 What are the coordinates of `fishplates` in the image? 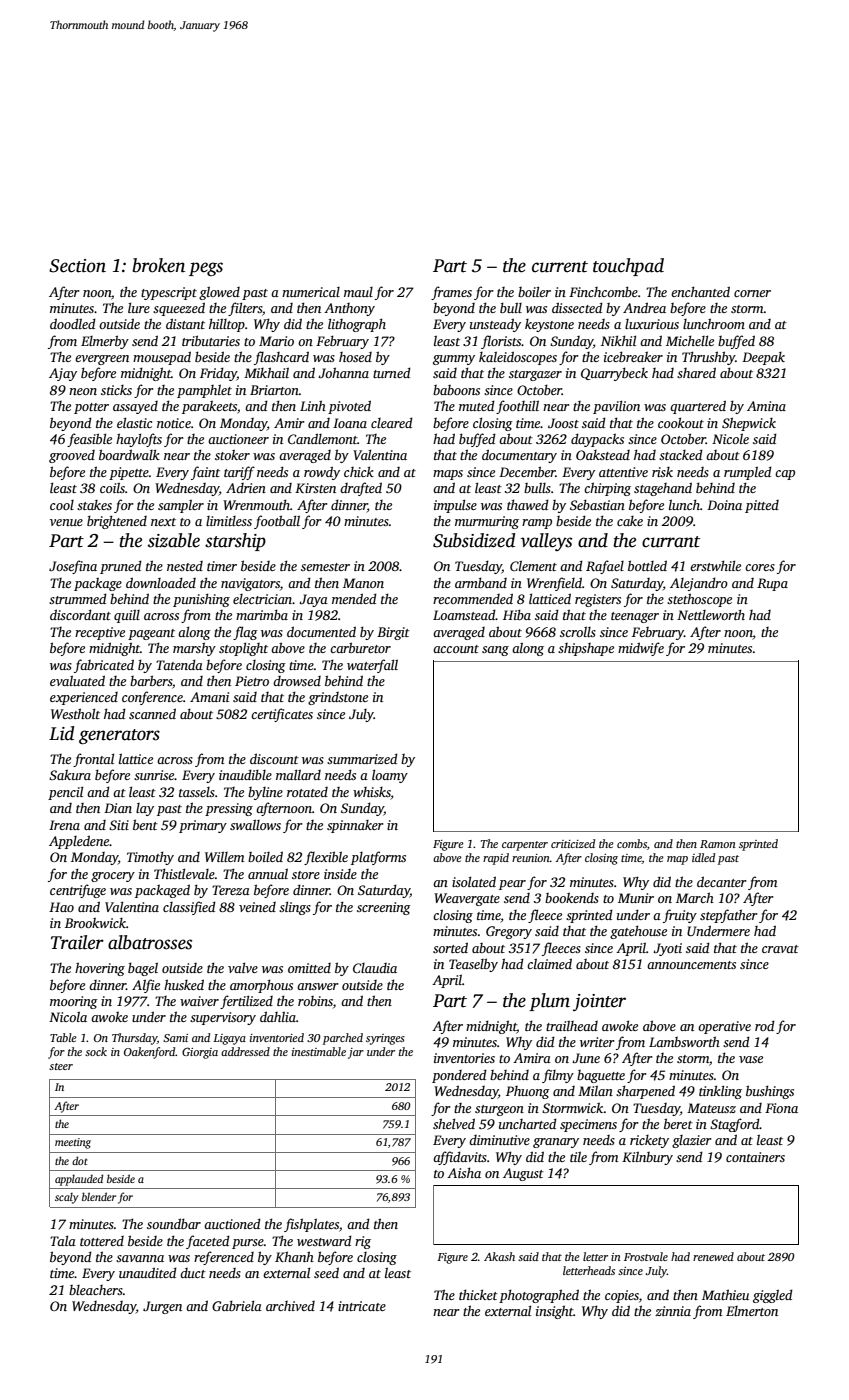 It's located at (311, 1225).
